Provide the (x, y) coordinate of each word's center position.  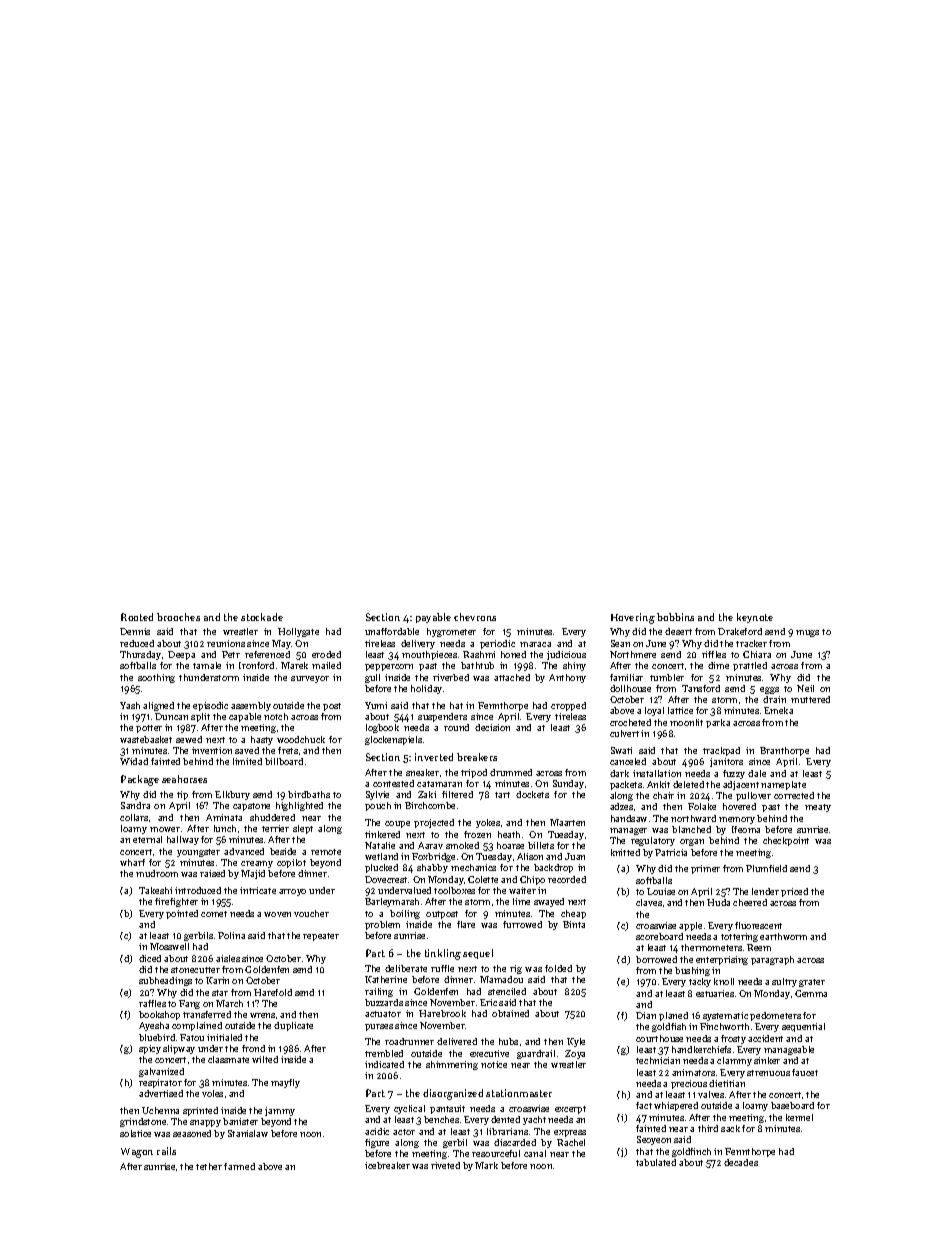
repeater (321, 937)
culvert (624, 733)
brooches (178, 617)
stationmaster (519, 1093)
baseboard (792, 1105)
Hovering (633, 618)
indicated (384, 1064)
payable (433, 618)
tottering (739, 937)
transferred (207, 1014)
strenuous (768, 1073)
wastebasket (146, 739)
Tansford (701, 688)
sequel (478, 954)
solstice (135, 1133)
